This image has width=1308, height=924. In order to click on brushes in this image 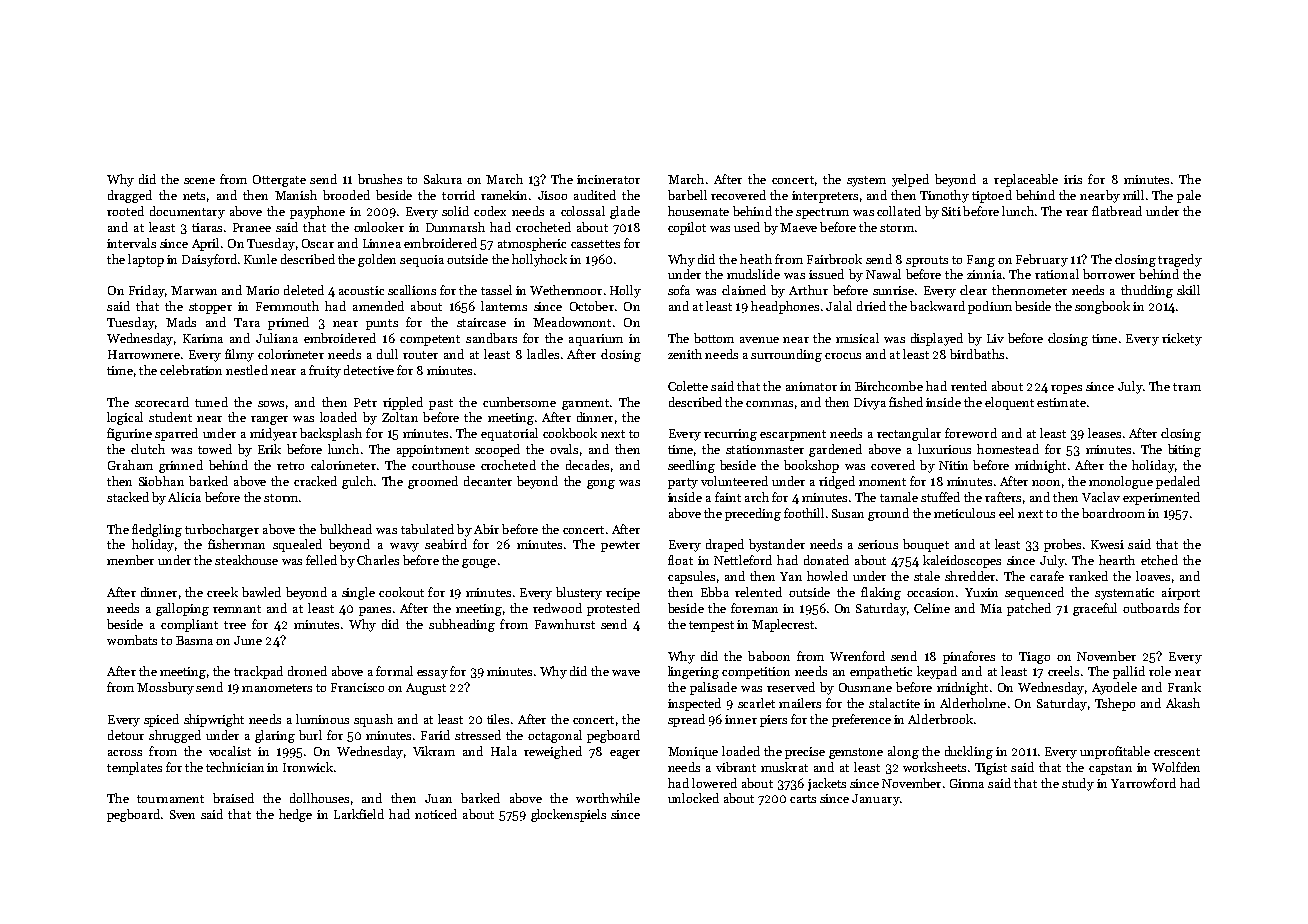, I will do `click(380, 179)`.
